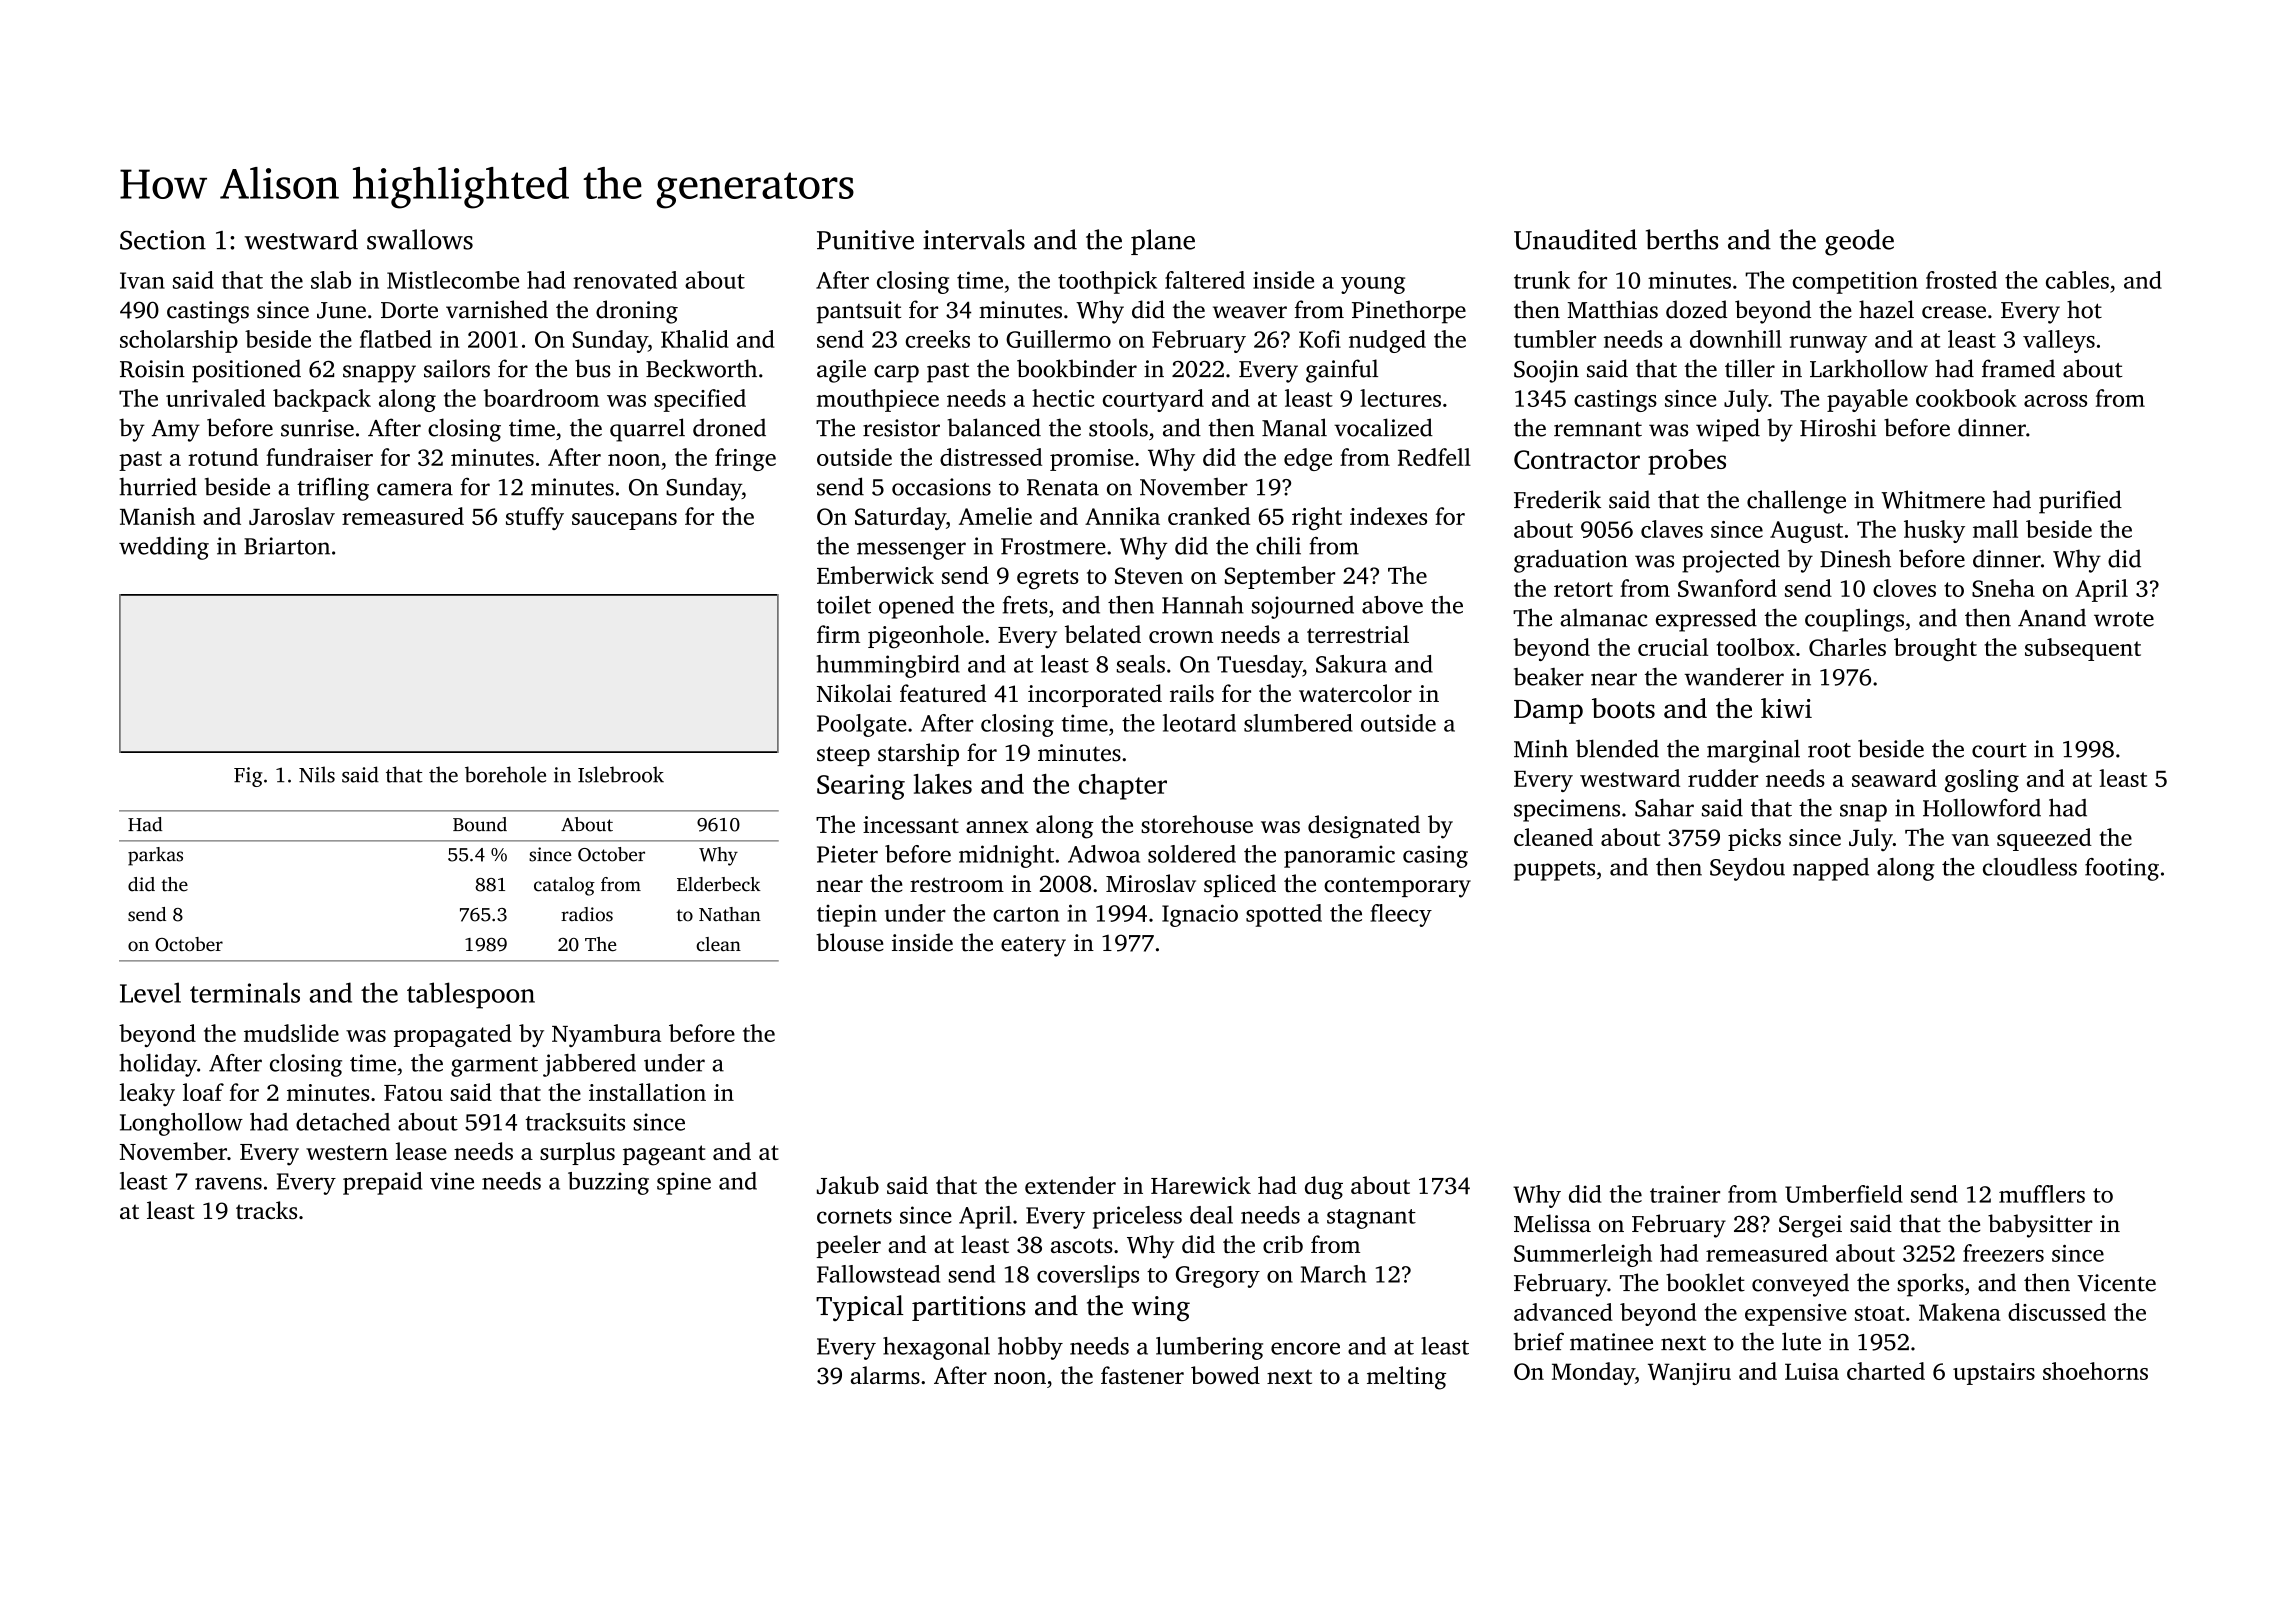  What do you see at coordinates (2083, 649) in the image?
I see `subsequent` at bounding box center [2083, 649].
